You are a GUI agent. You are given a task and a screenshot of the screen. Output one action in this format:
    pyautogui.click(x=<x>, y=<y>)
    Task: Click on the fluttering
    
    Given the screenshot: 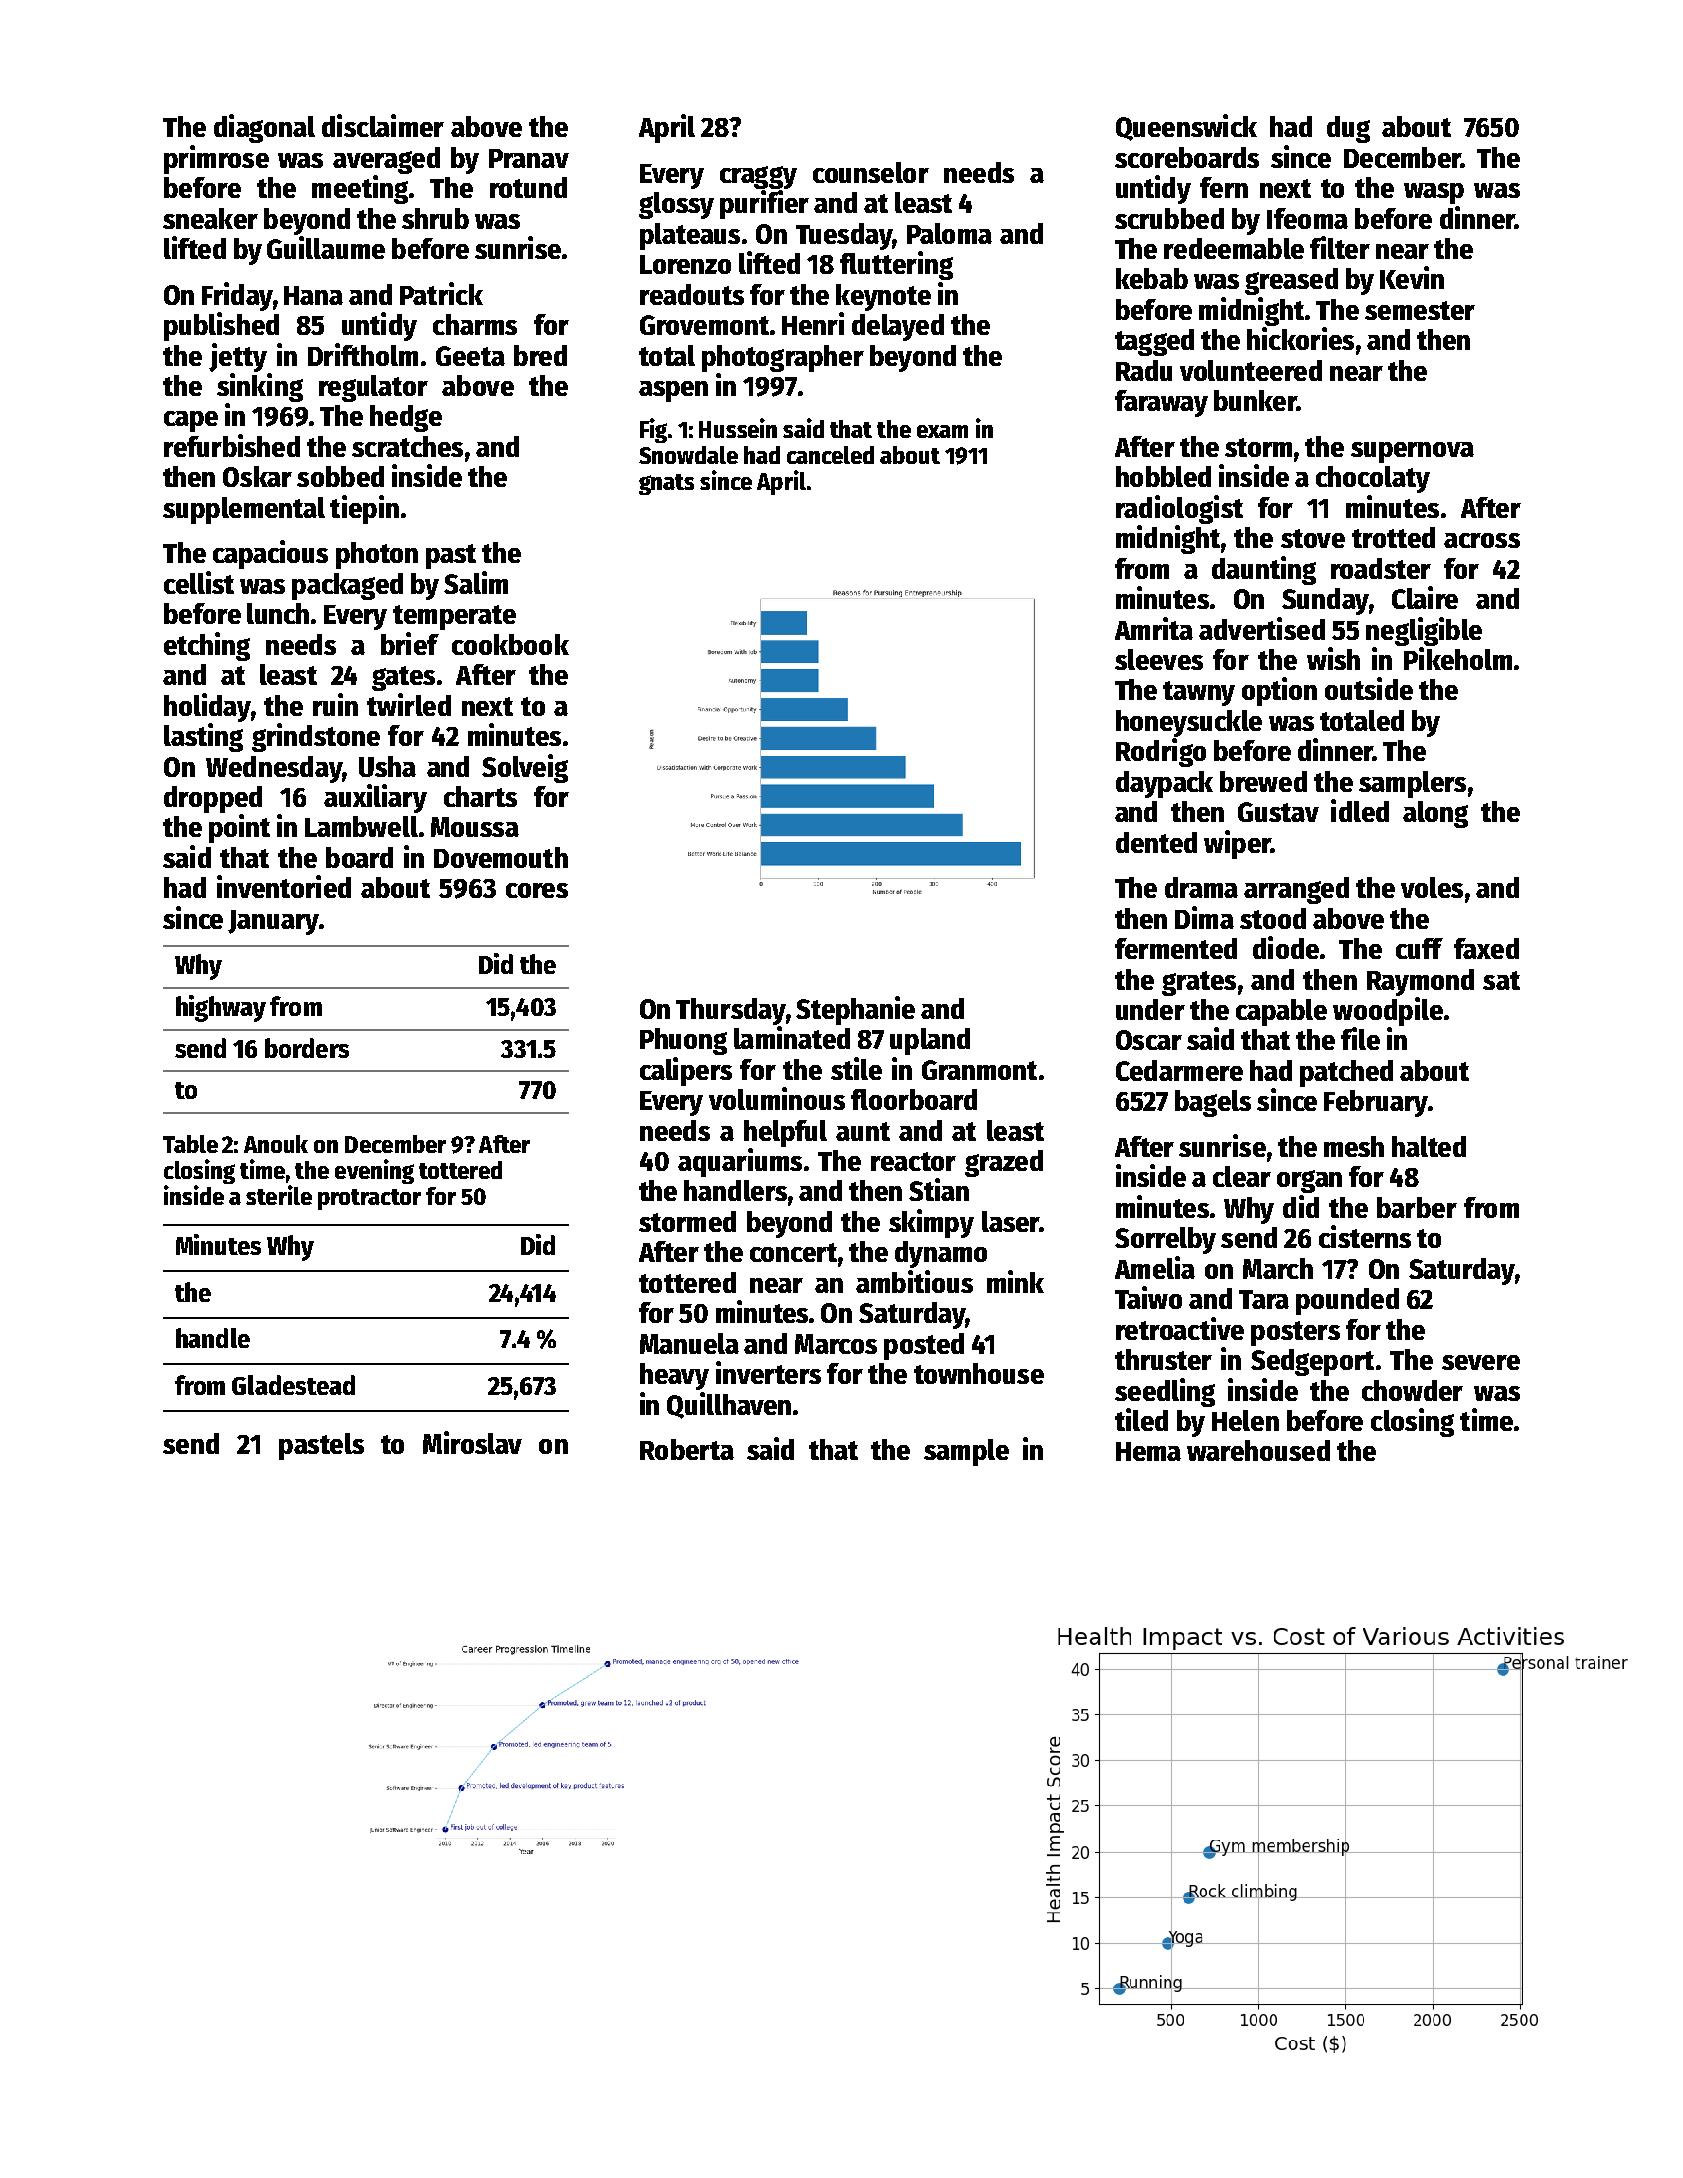 What is the action you would take?
    pyautogui.click(x=896, y=265)
